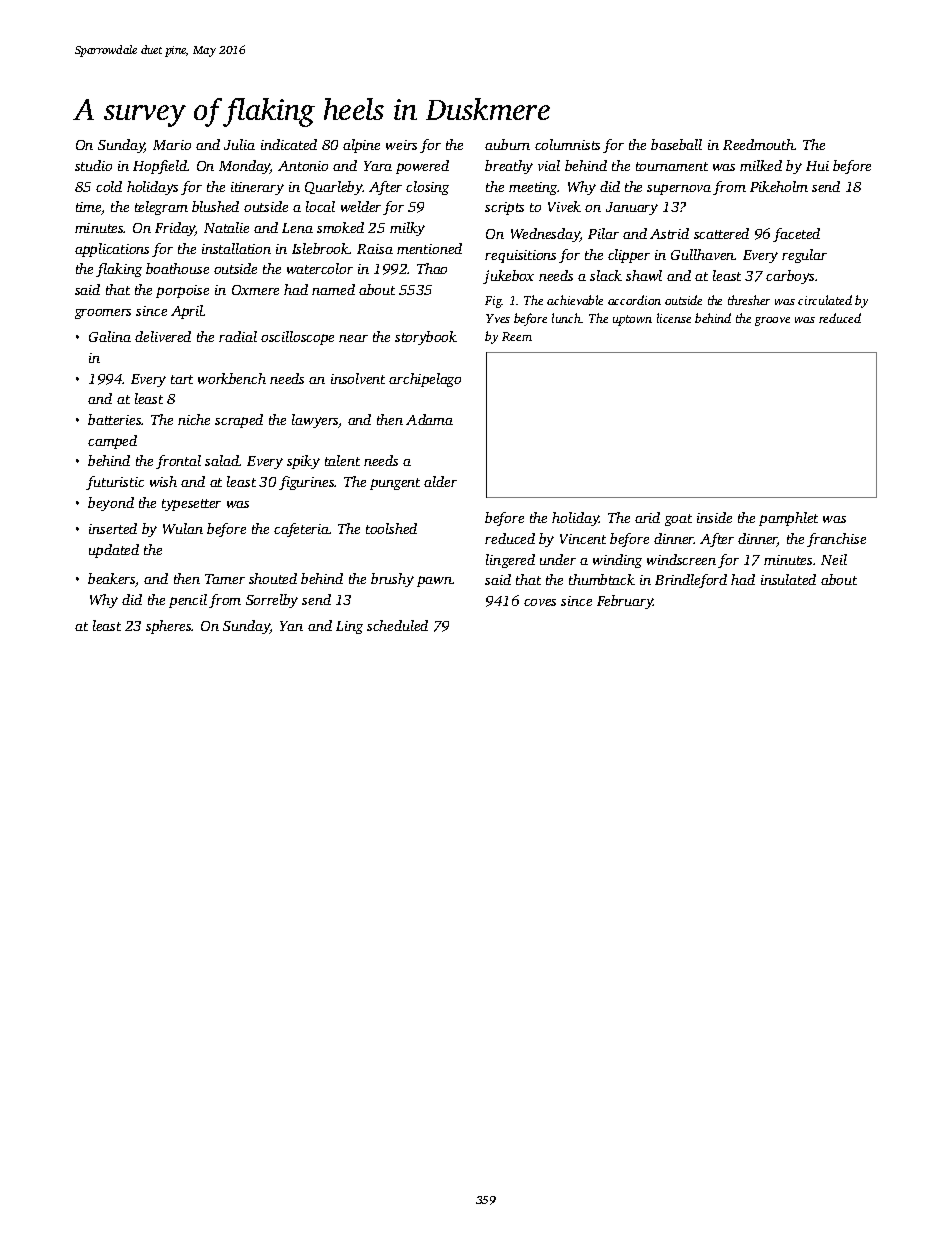 The width and height of the screenshot is (952, 1233). I want to click on Reem, so click(517, 336).
